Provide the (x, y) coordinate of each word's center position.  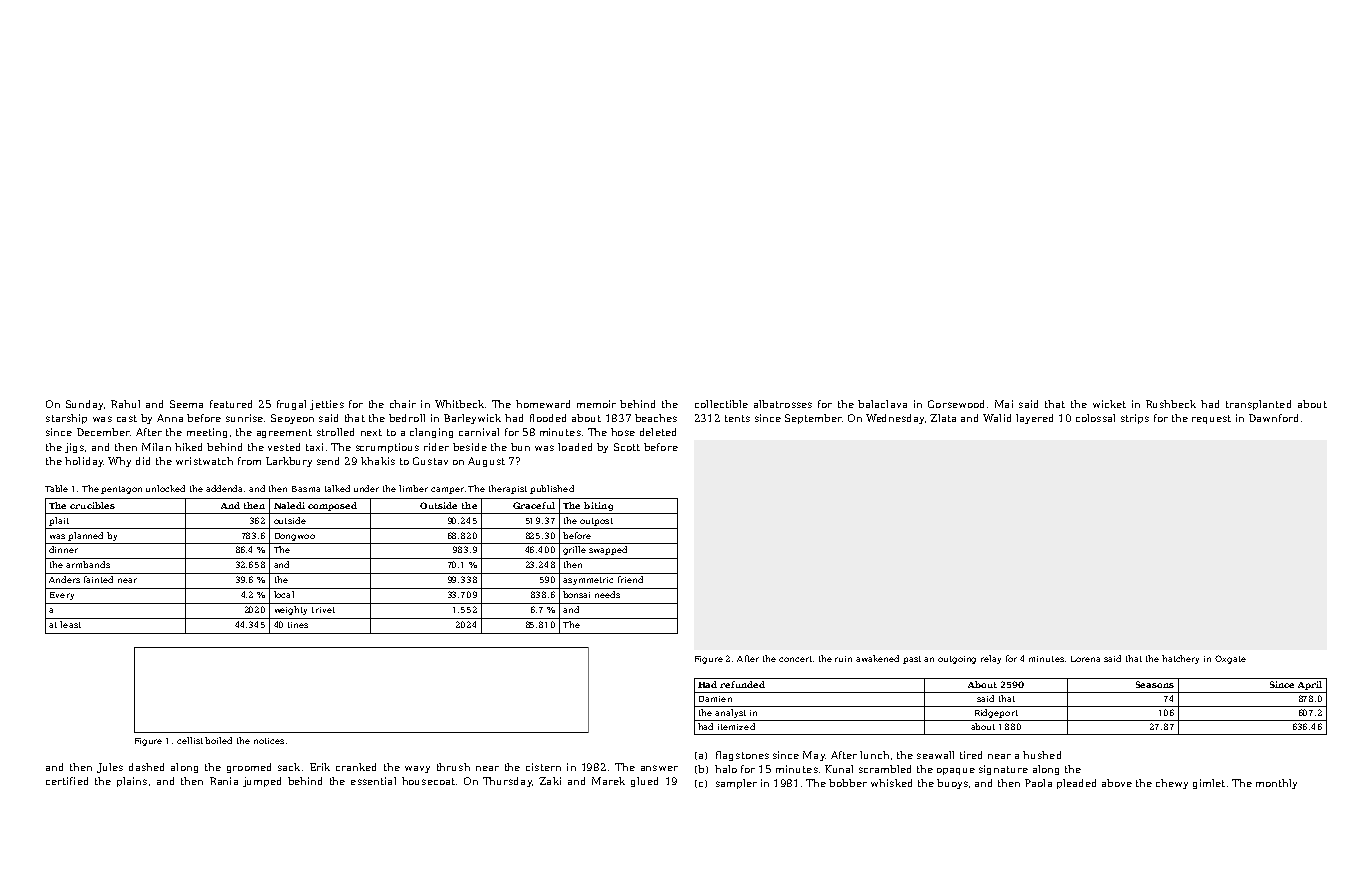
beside (470, 447)
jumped (262, 782)
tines (298, 625)
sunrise (244, 418)
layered (1034, 419)
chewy (1172, 784)
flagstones (742, 756)
